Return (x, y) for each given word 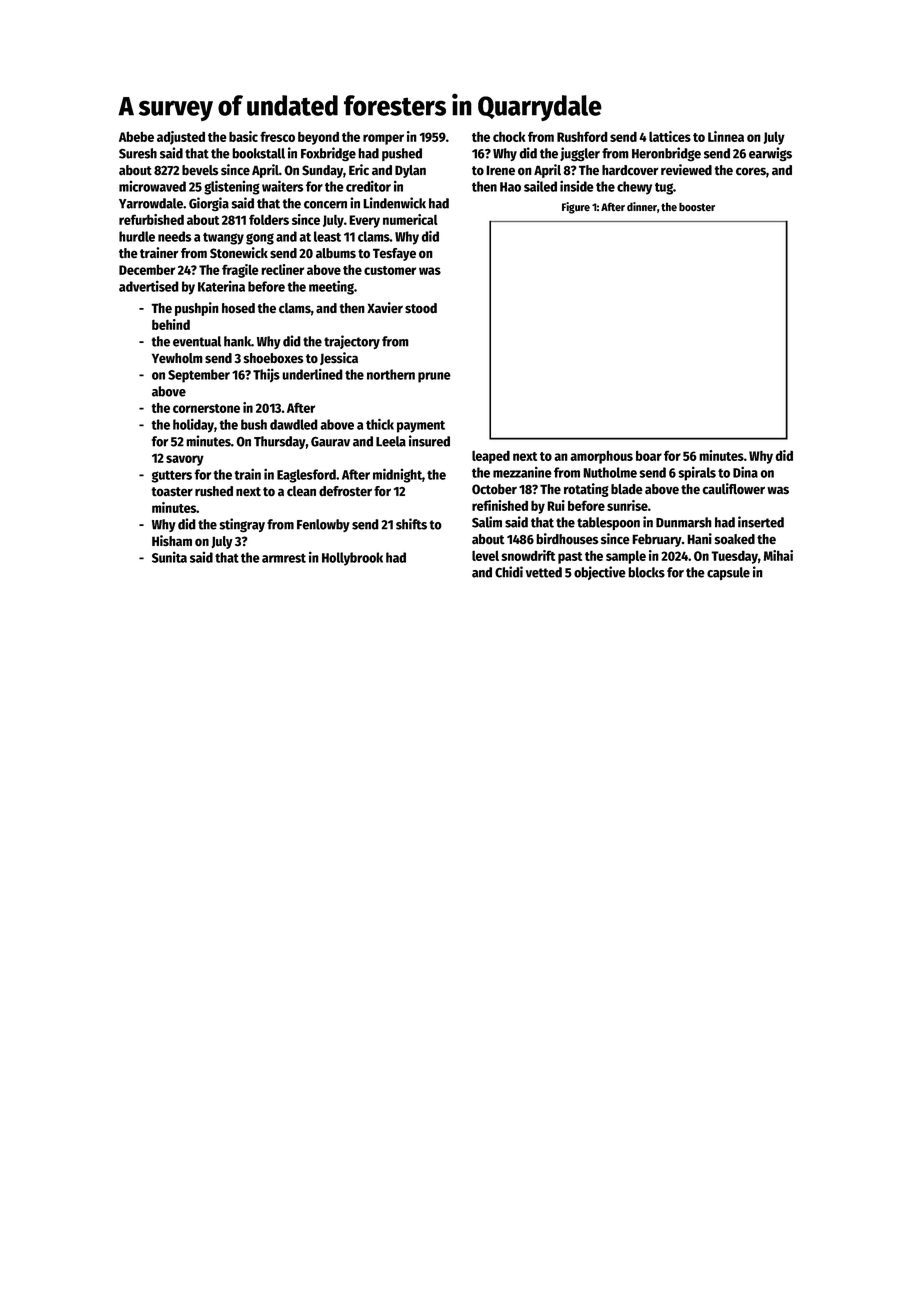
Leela (391, 441)
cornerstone (206, 408)
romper (383, 139)
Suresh (138, 153)
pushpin (197, 309)
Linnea (726, 136)
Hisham (172, 540)
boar (649, 455)
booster (697, 206)
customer (390, 270)
